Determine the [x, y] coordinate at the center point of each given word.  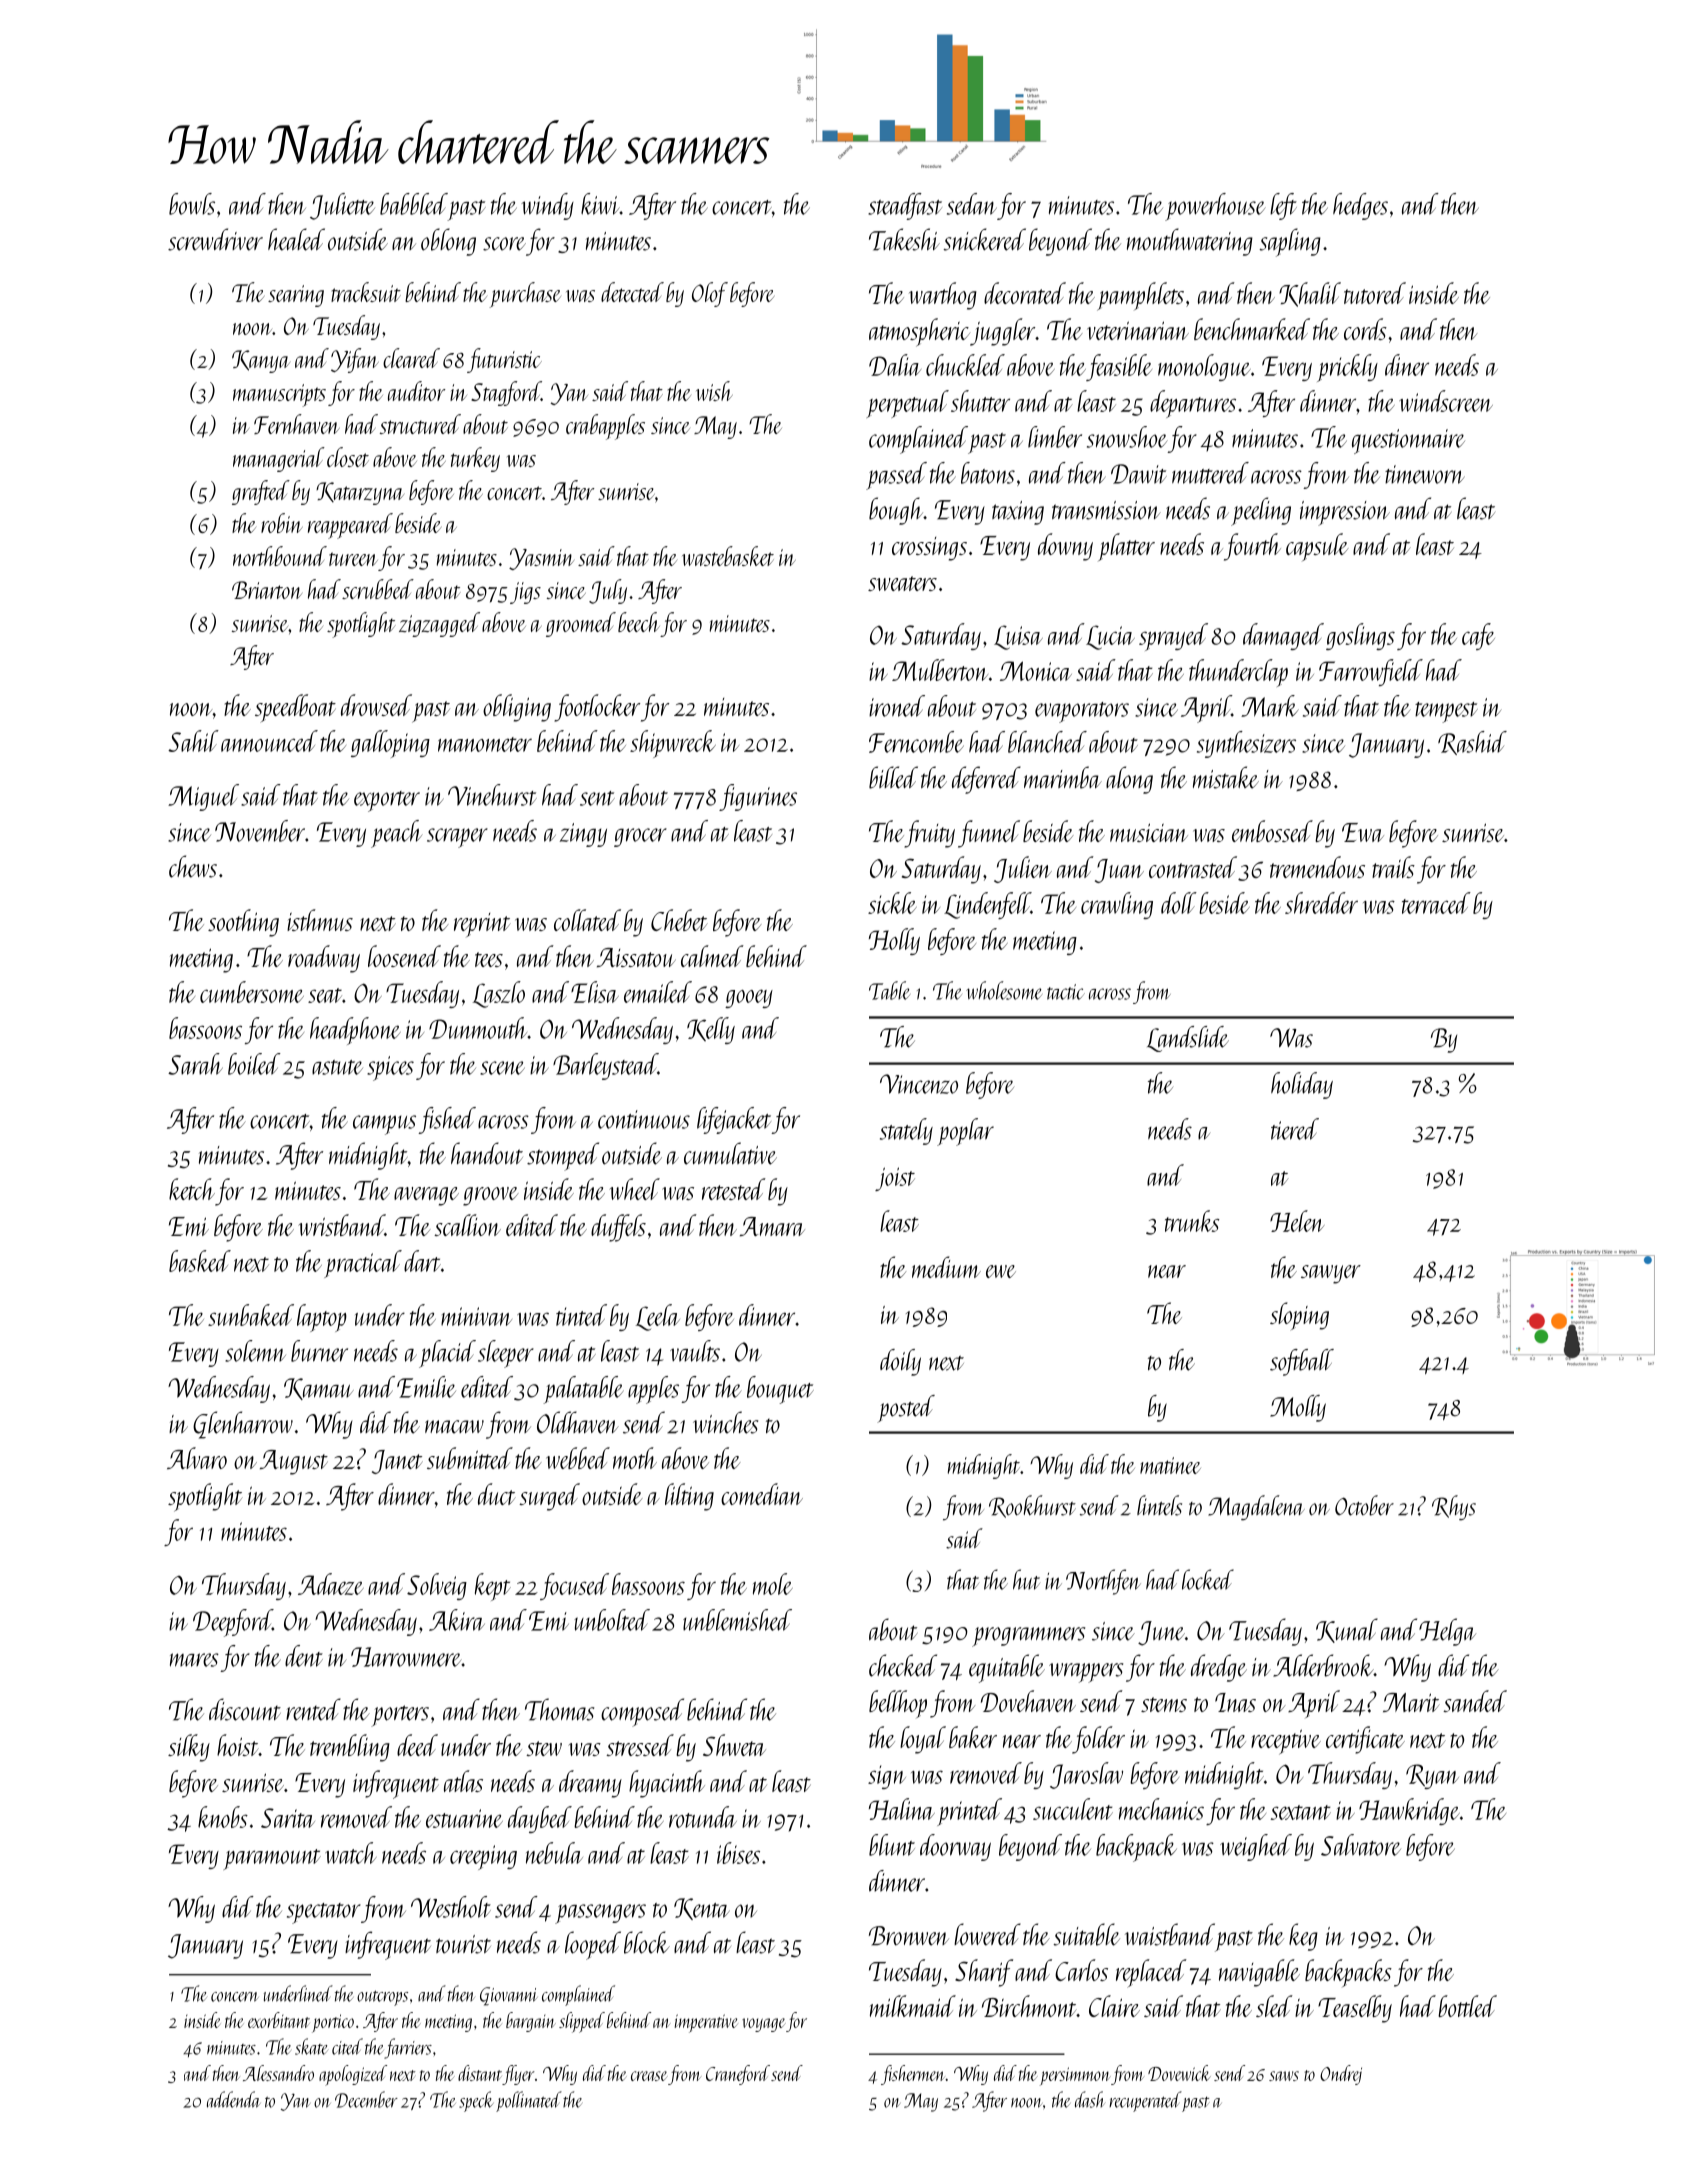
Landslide [1188, 1039]
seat [325, 995]
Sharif [984, 1973]
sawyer [1331, 1274]
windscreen [1446, 401]
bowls [192, 204]
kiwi [600, 204]
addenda [234, 2099]
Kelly [711, 1030]
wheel [634, 1189]
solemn [255, 1351]
